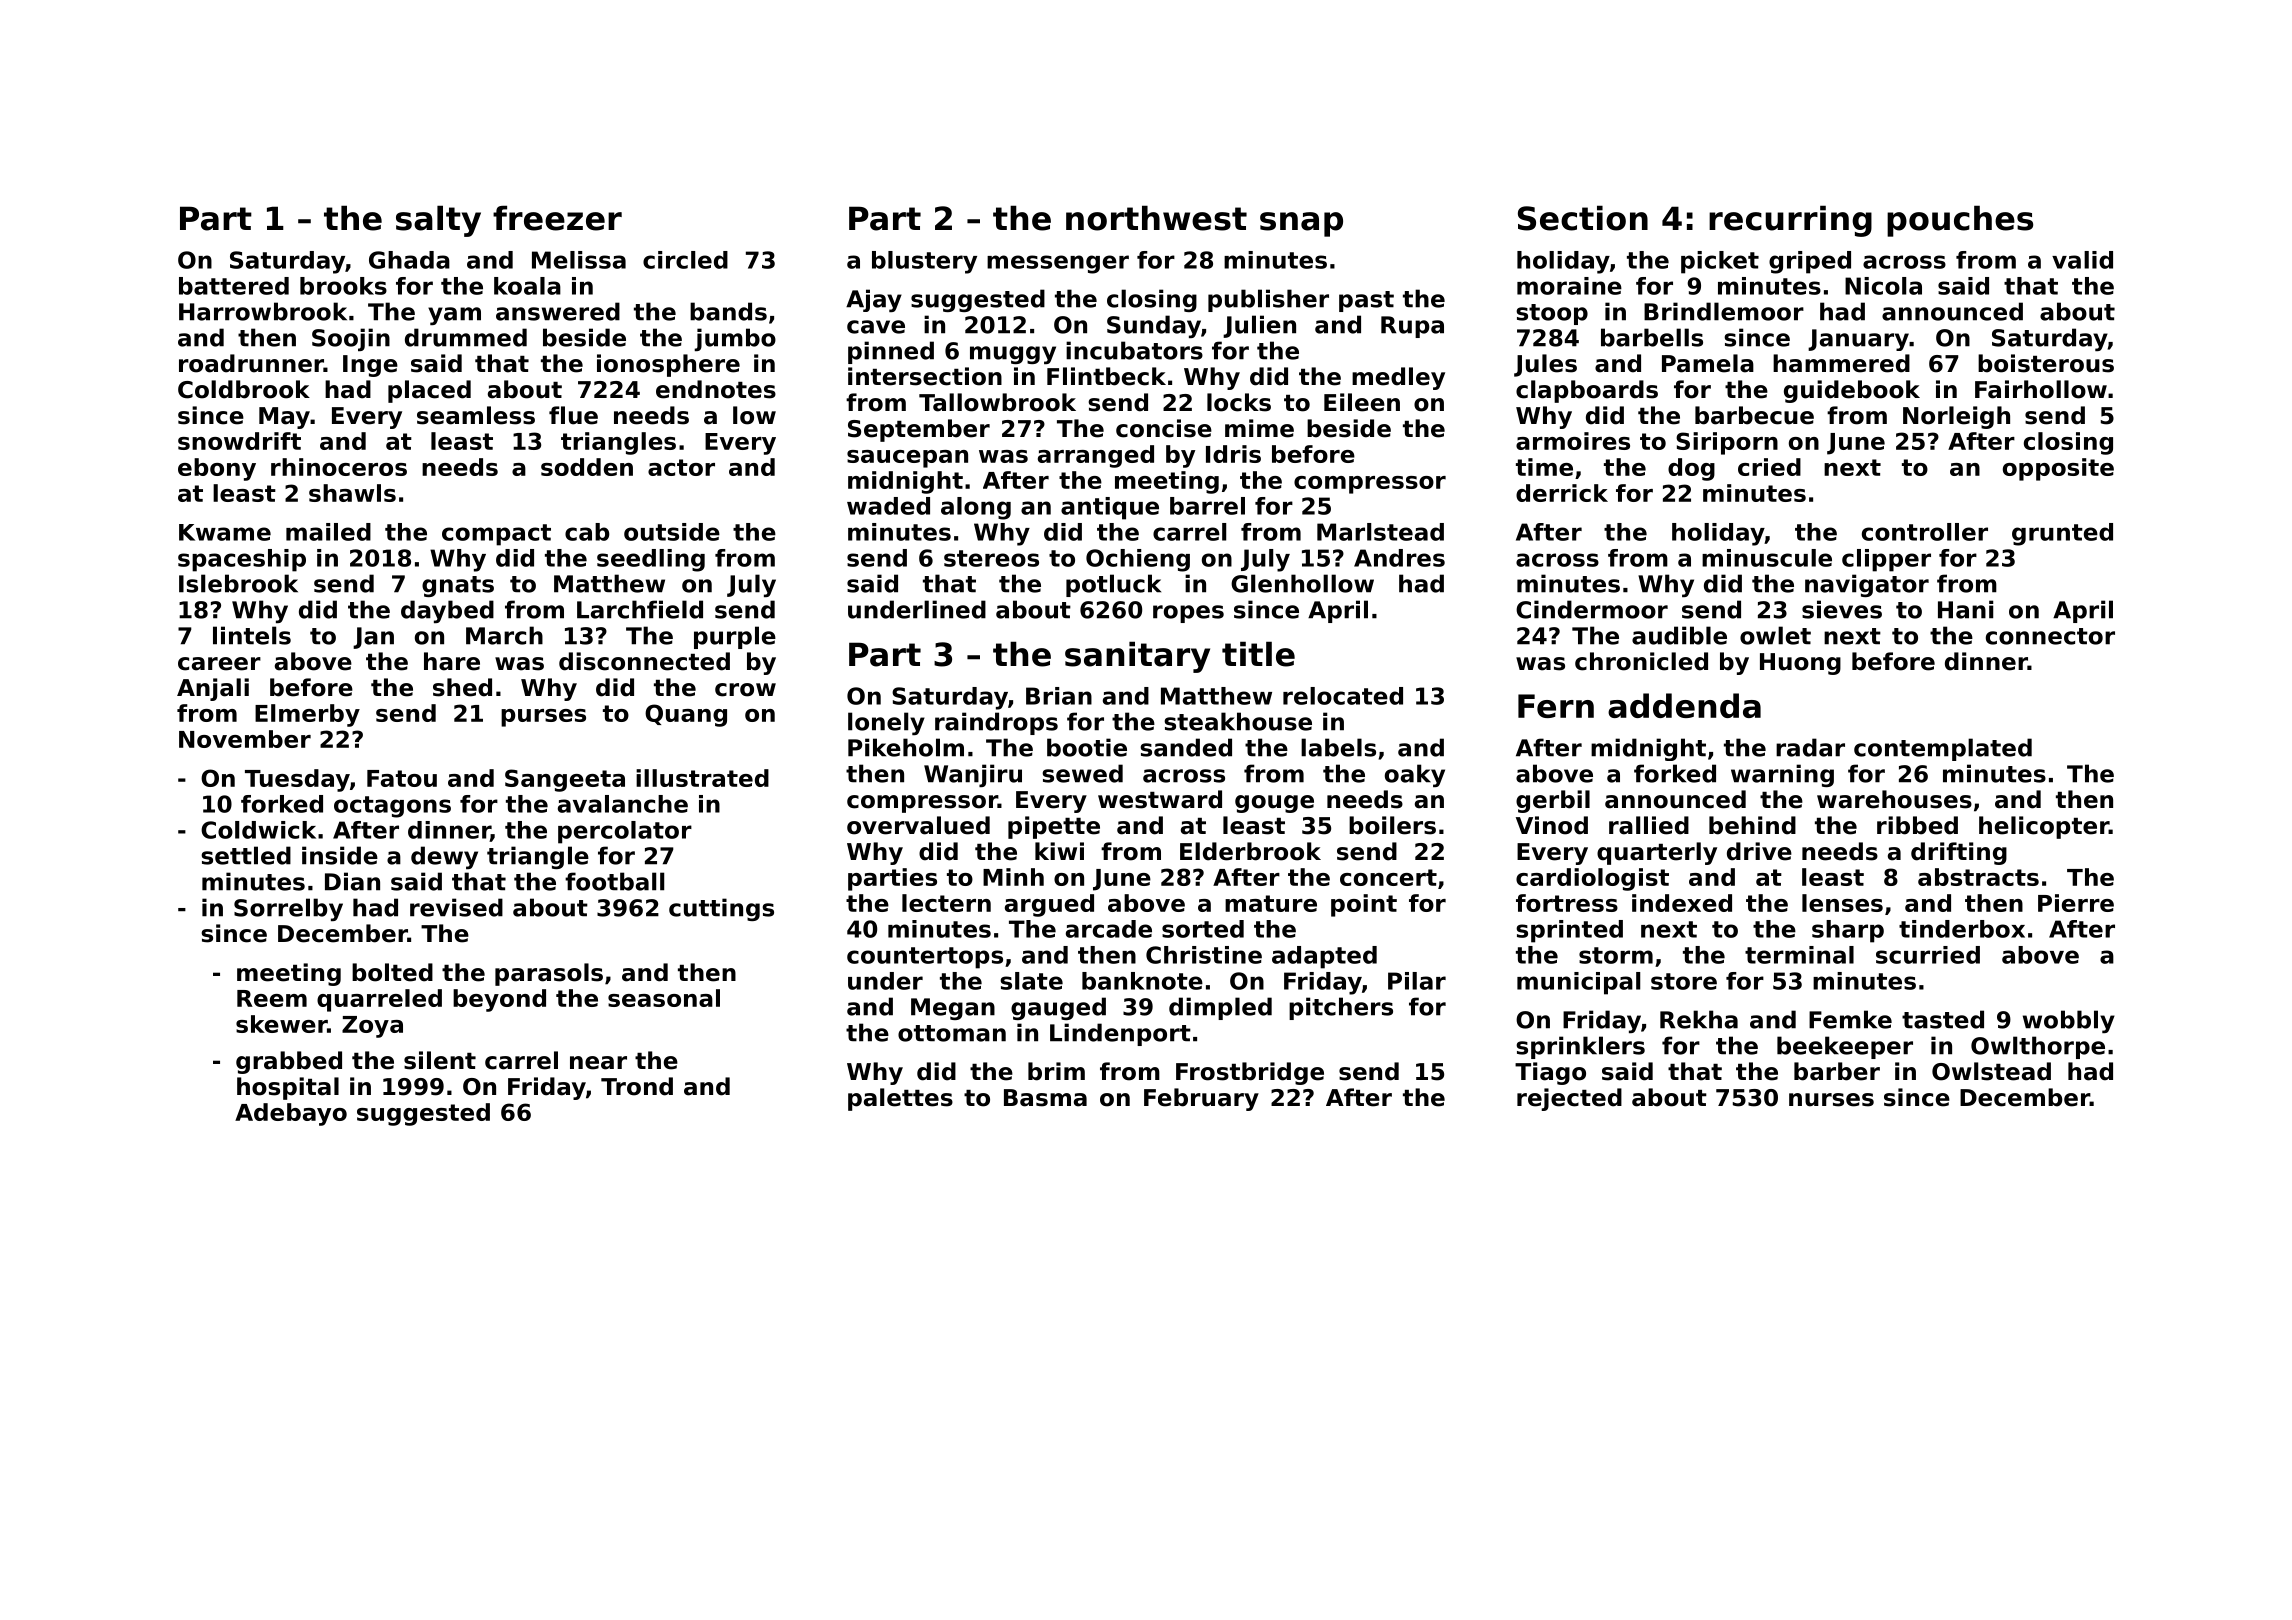 The image size is (2292, 1620). Describe the element at coordinates (289, 1062) in the screenshot. I see `grabbed` at that location.
